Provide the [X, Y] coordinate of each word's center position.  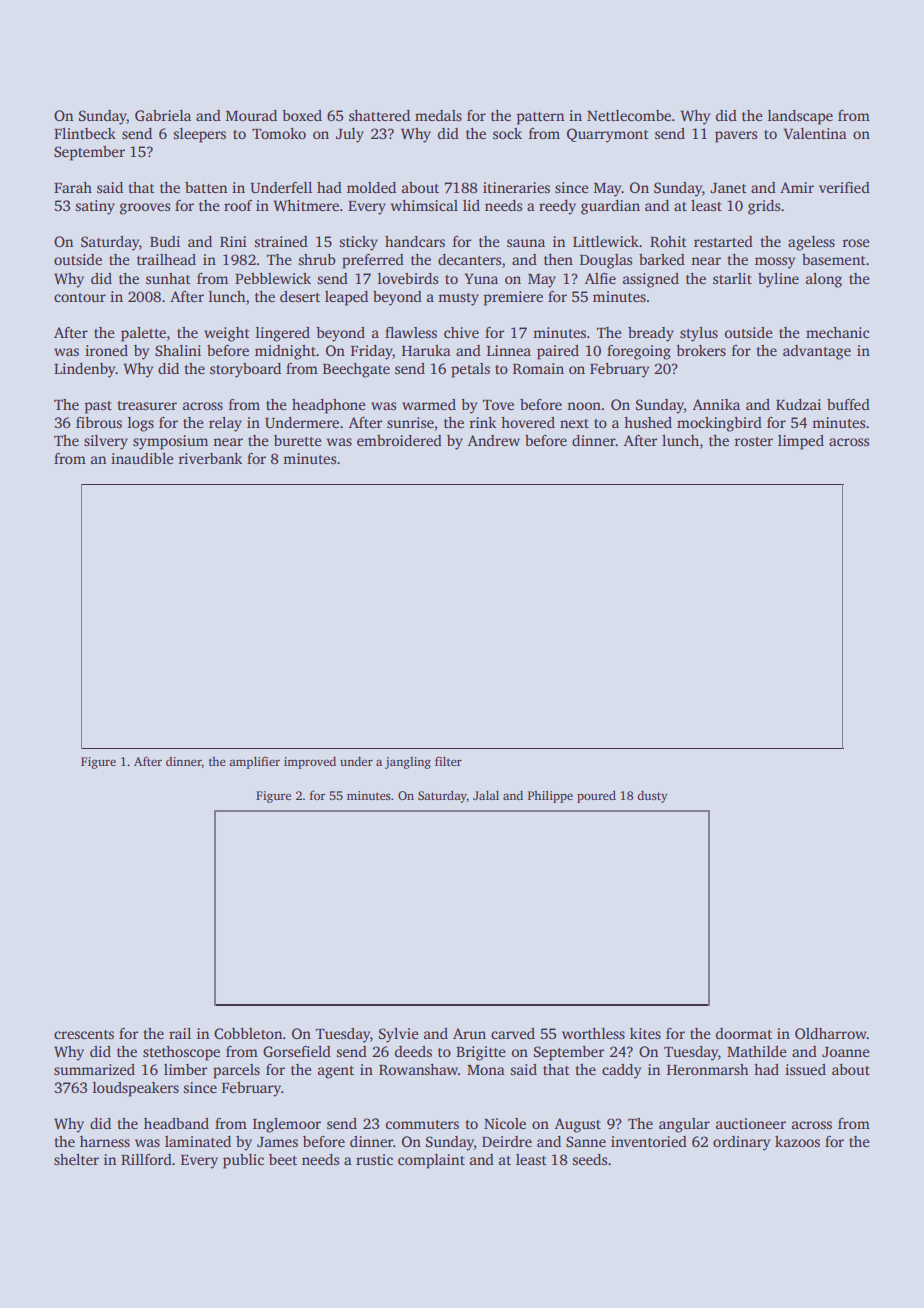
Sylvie [399, 1035]
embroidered [399, 440]
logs [141, 424]
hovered [528, 422]
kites [645, 1033]
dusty [652, 796]
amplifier [254, 762]
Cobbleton [248, 1033]
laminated [198, 1141]
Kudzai [798, 404]
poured [596, 796]
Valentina [815, 133]
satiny [95, 207]
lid [471, 205]
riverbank [210, 458]
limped [801, 442]
